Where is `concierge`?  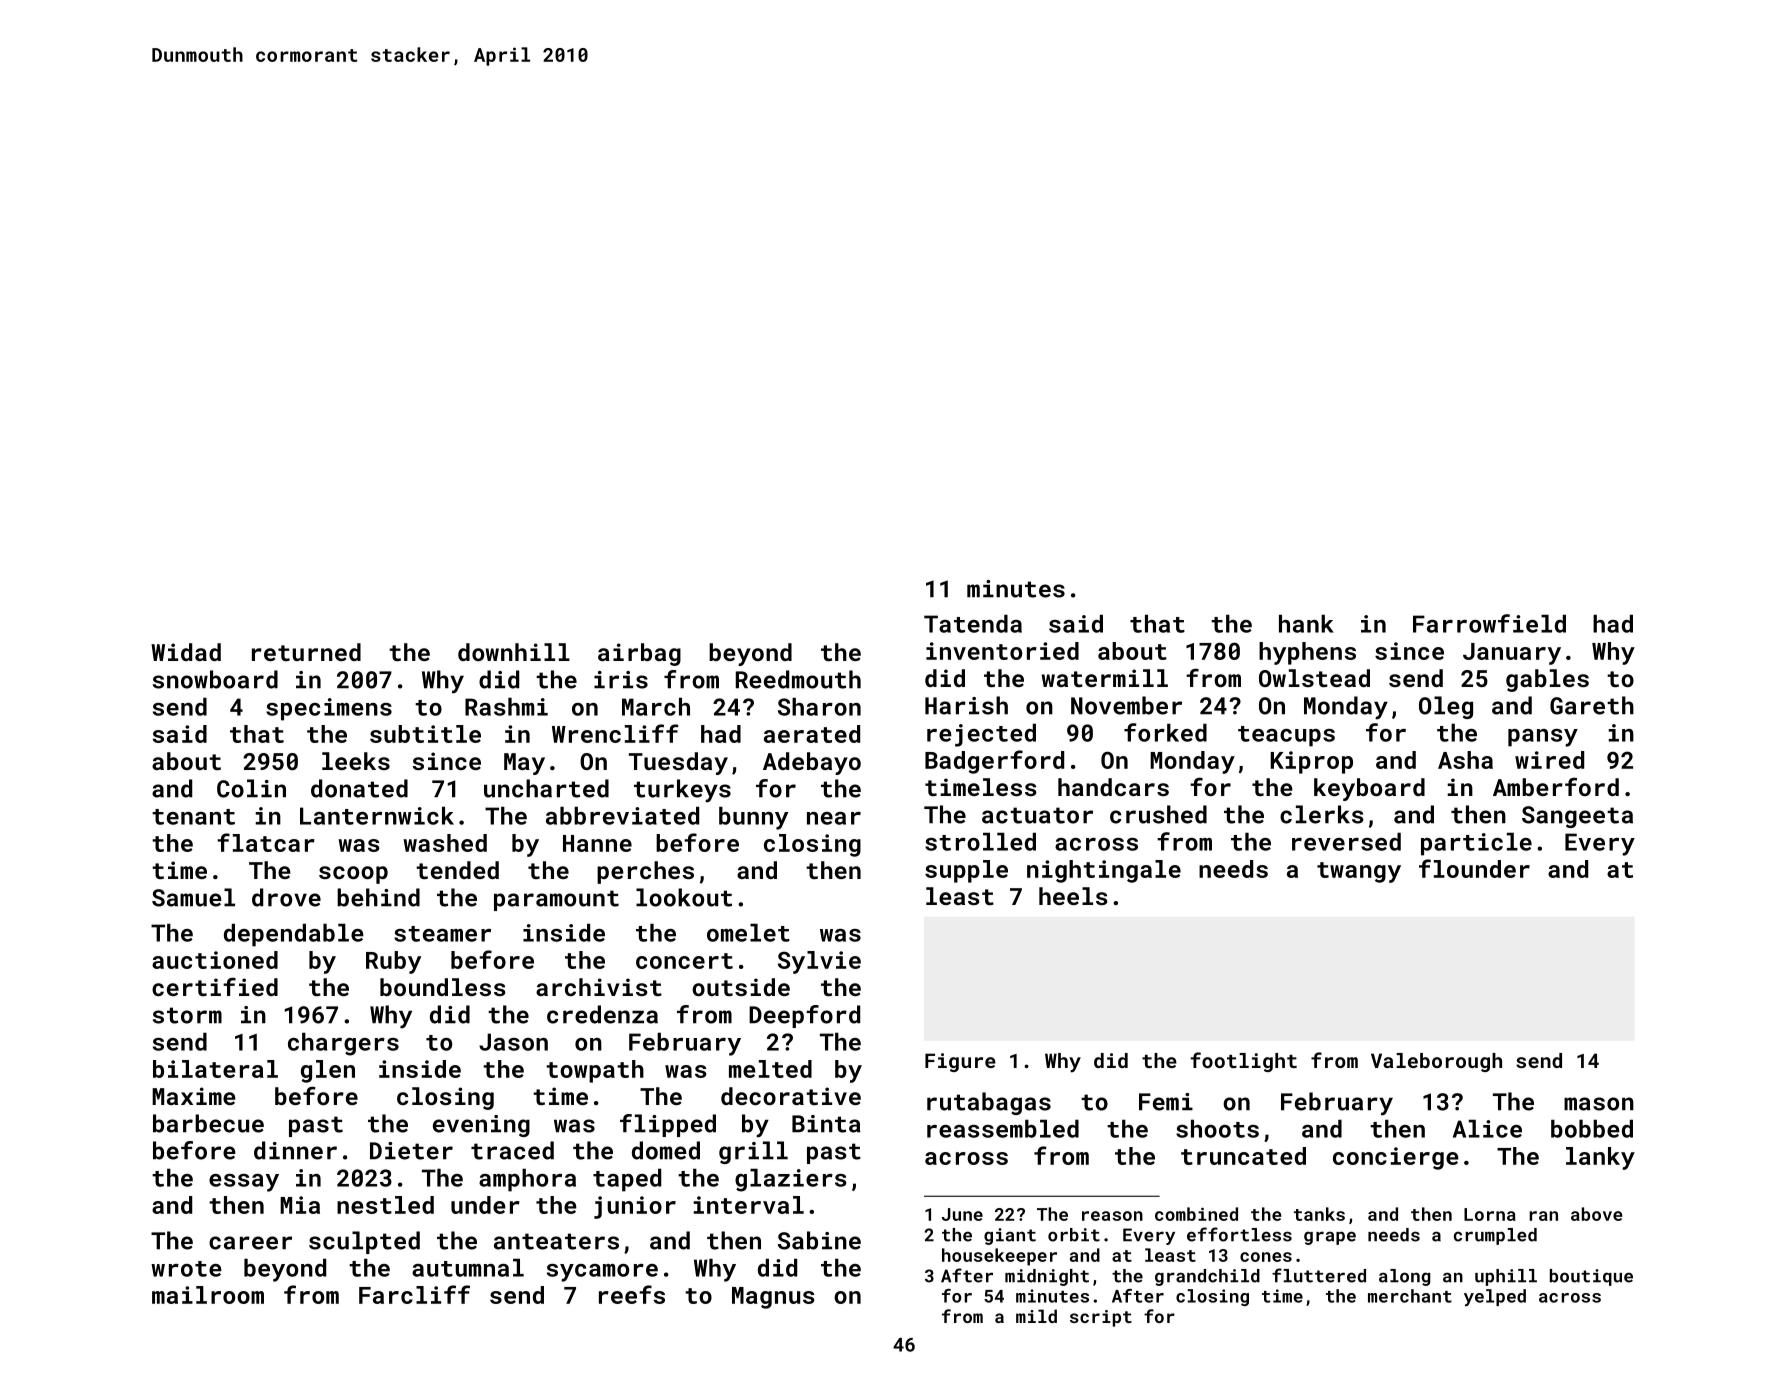 concierge is located at coordinates (1396, 1158).
